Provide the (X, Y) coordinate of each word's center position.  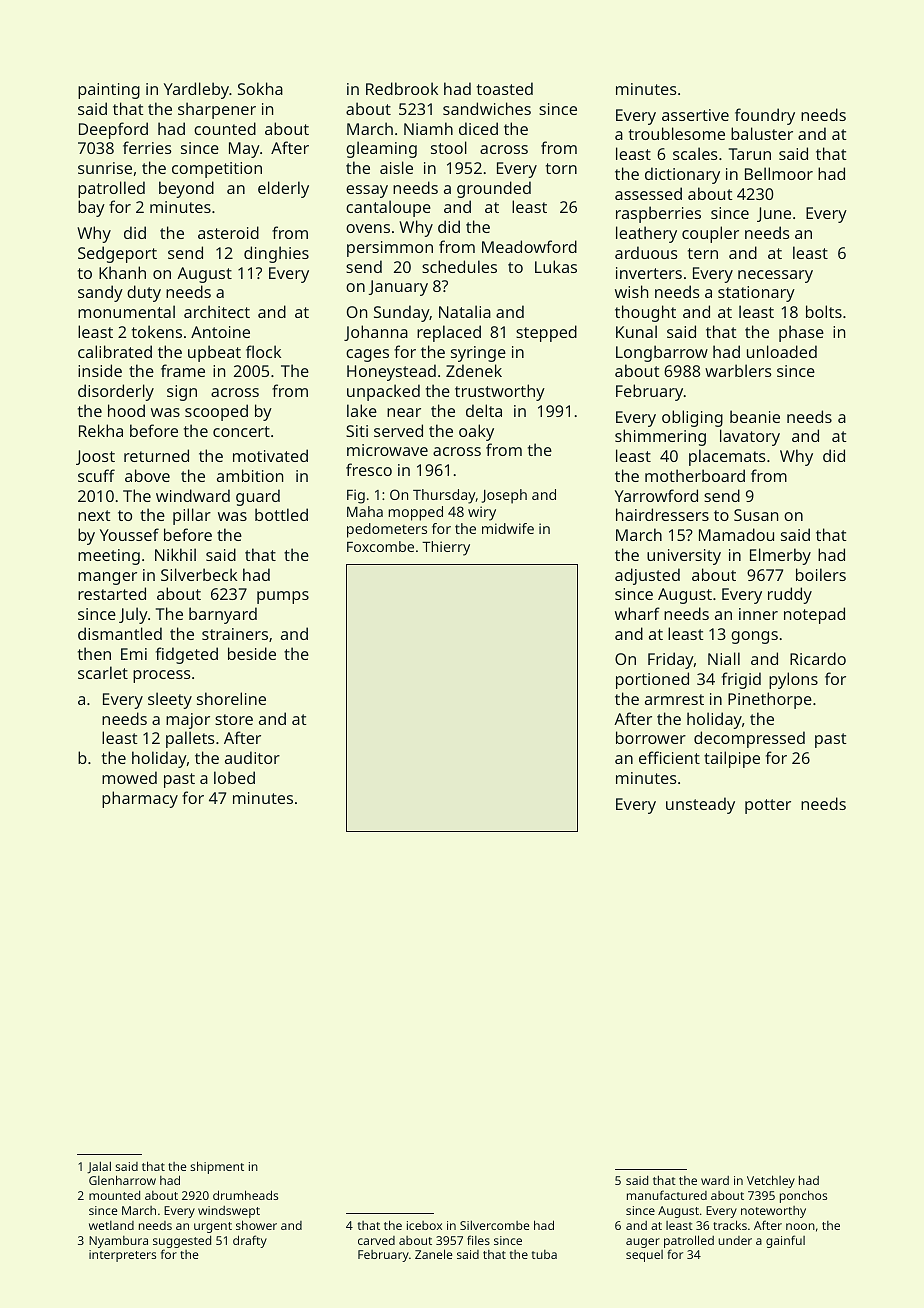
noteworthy (773, 1212)
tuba (544, 1254)
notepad (814, 615)
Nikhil (175, 554)
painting (109, 91)
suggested (182, 1241)
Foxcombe (380, 546)
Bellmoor (779, 173)
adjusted (647, 576)
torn (561, 168)
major (188, 721)
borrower (651, 737)
